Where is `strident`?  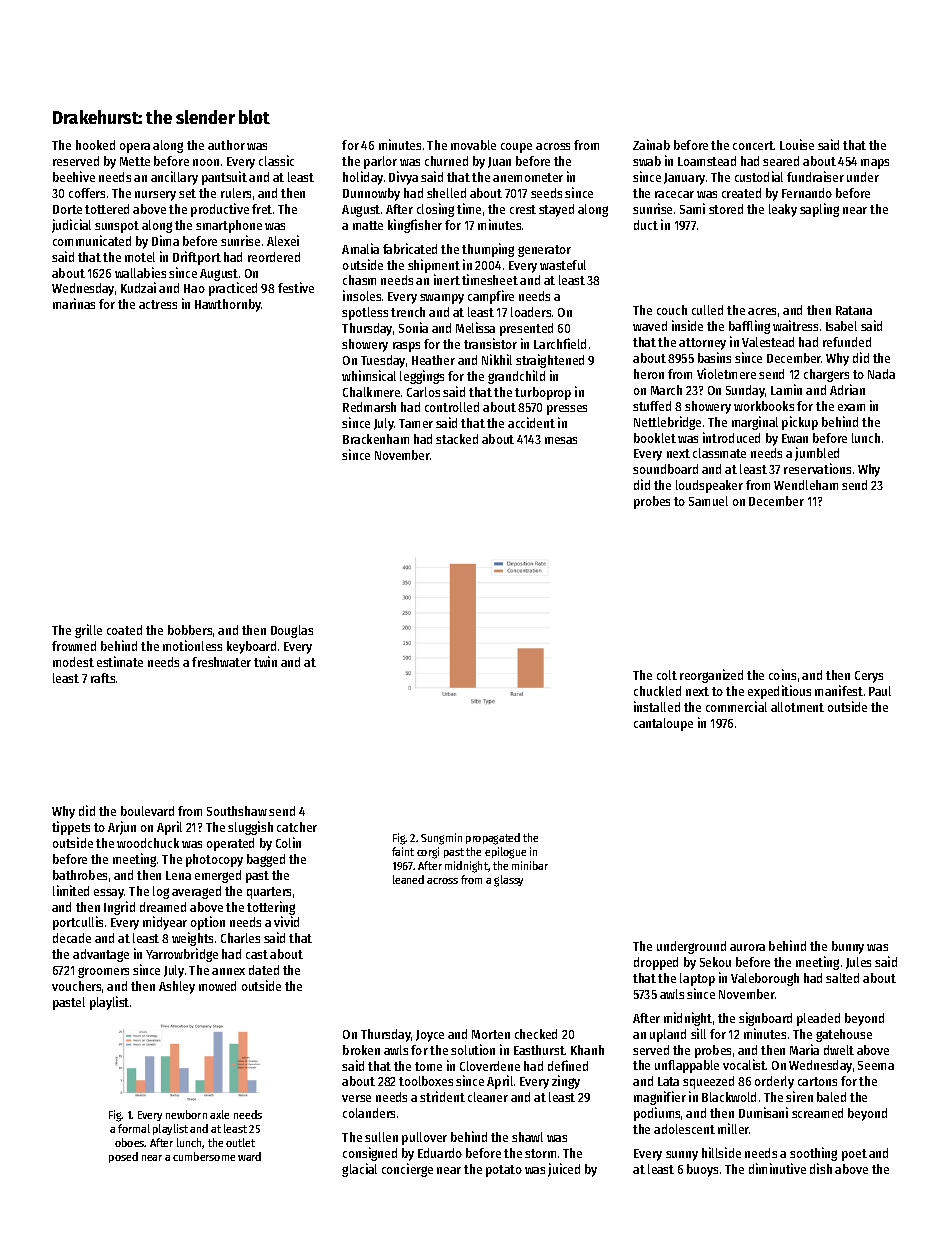
strident is located at coordinates (442, 1096).
